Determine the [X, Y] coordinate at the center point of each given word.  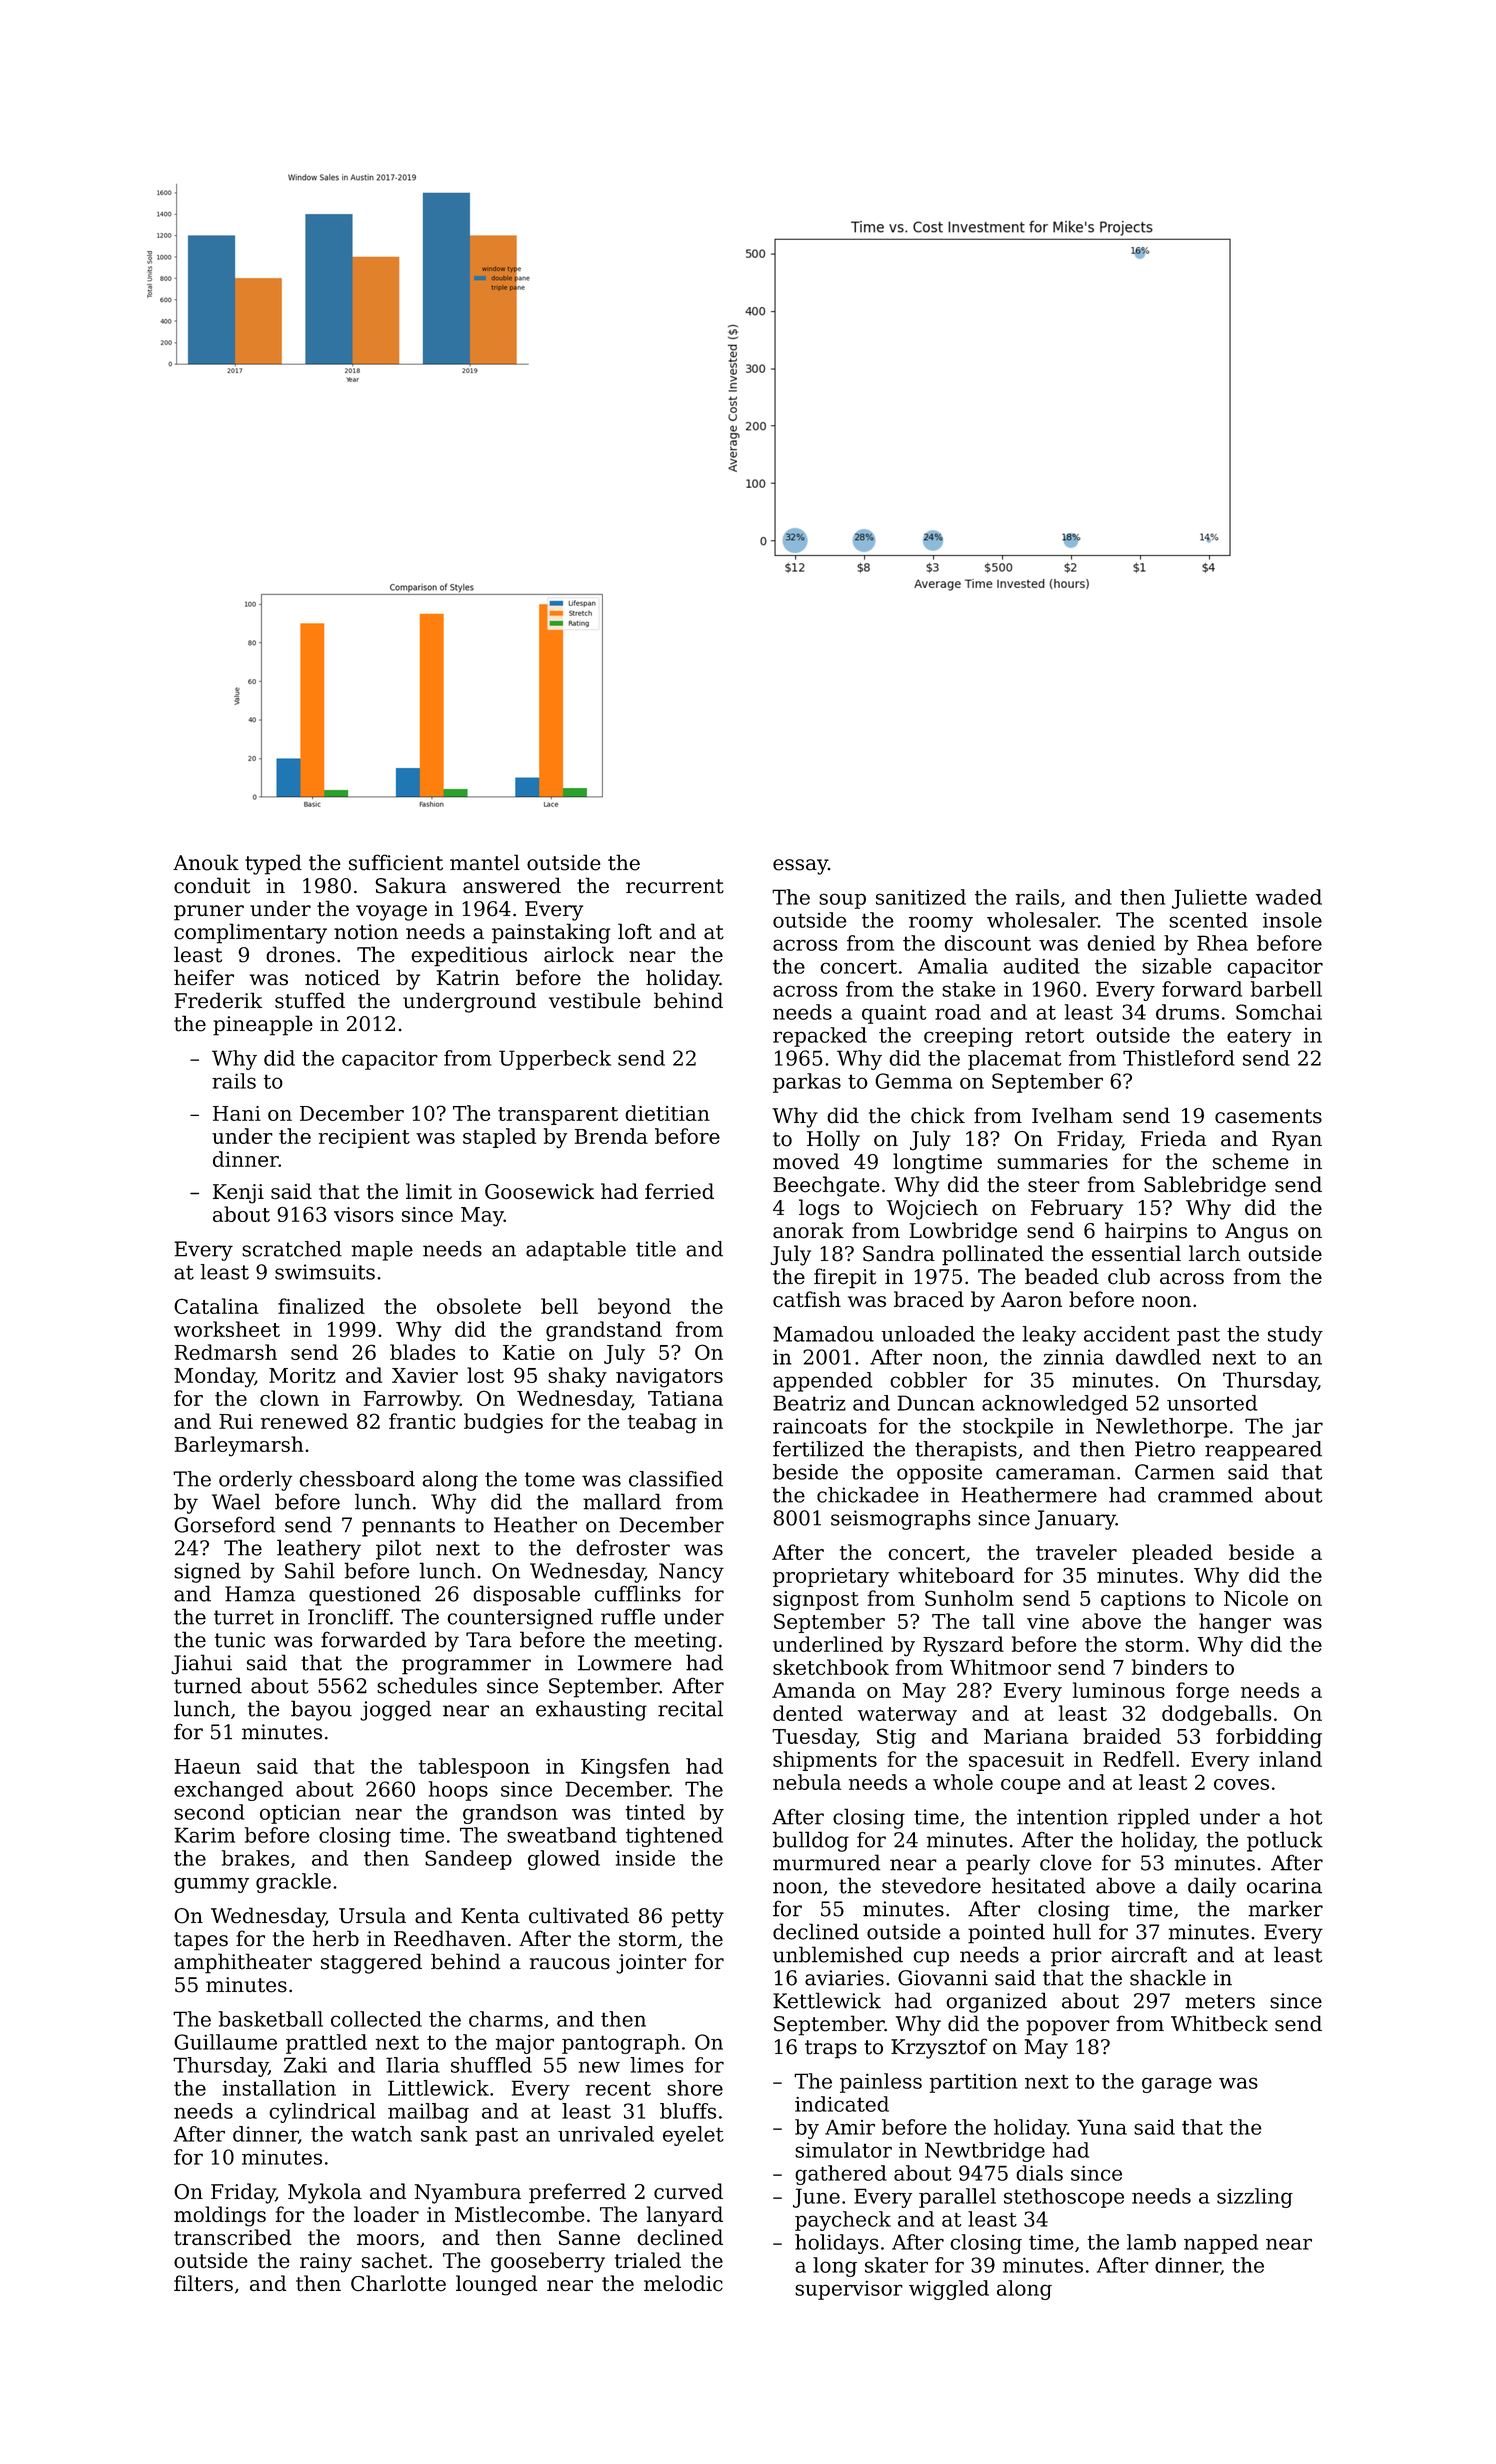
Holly [833, 1140]
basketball [271, 2019]
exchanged [228, 1791]
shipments [825, 1761]
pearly [998, 1864]
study [1295, 1336]
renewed [304, 1421]
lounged [497, 2285]
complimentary [250, 933]
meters [1220, 2001]
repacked [820, 1037]
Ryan [1297, 1141]
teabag [662, 1423]
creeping [968, 1037]
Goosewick [539, 1191]
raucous [570, 1964]
